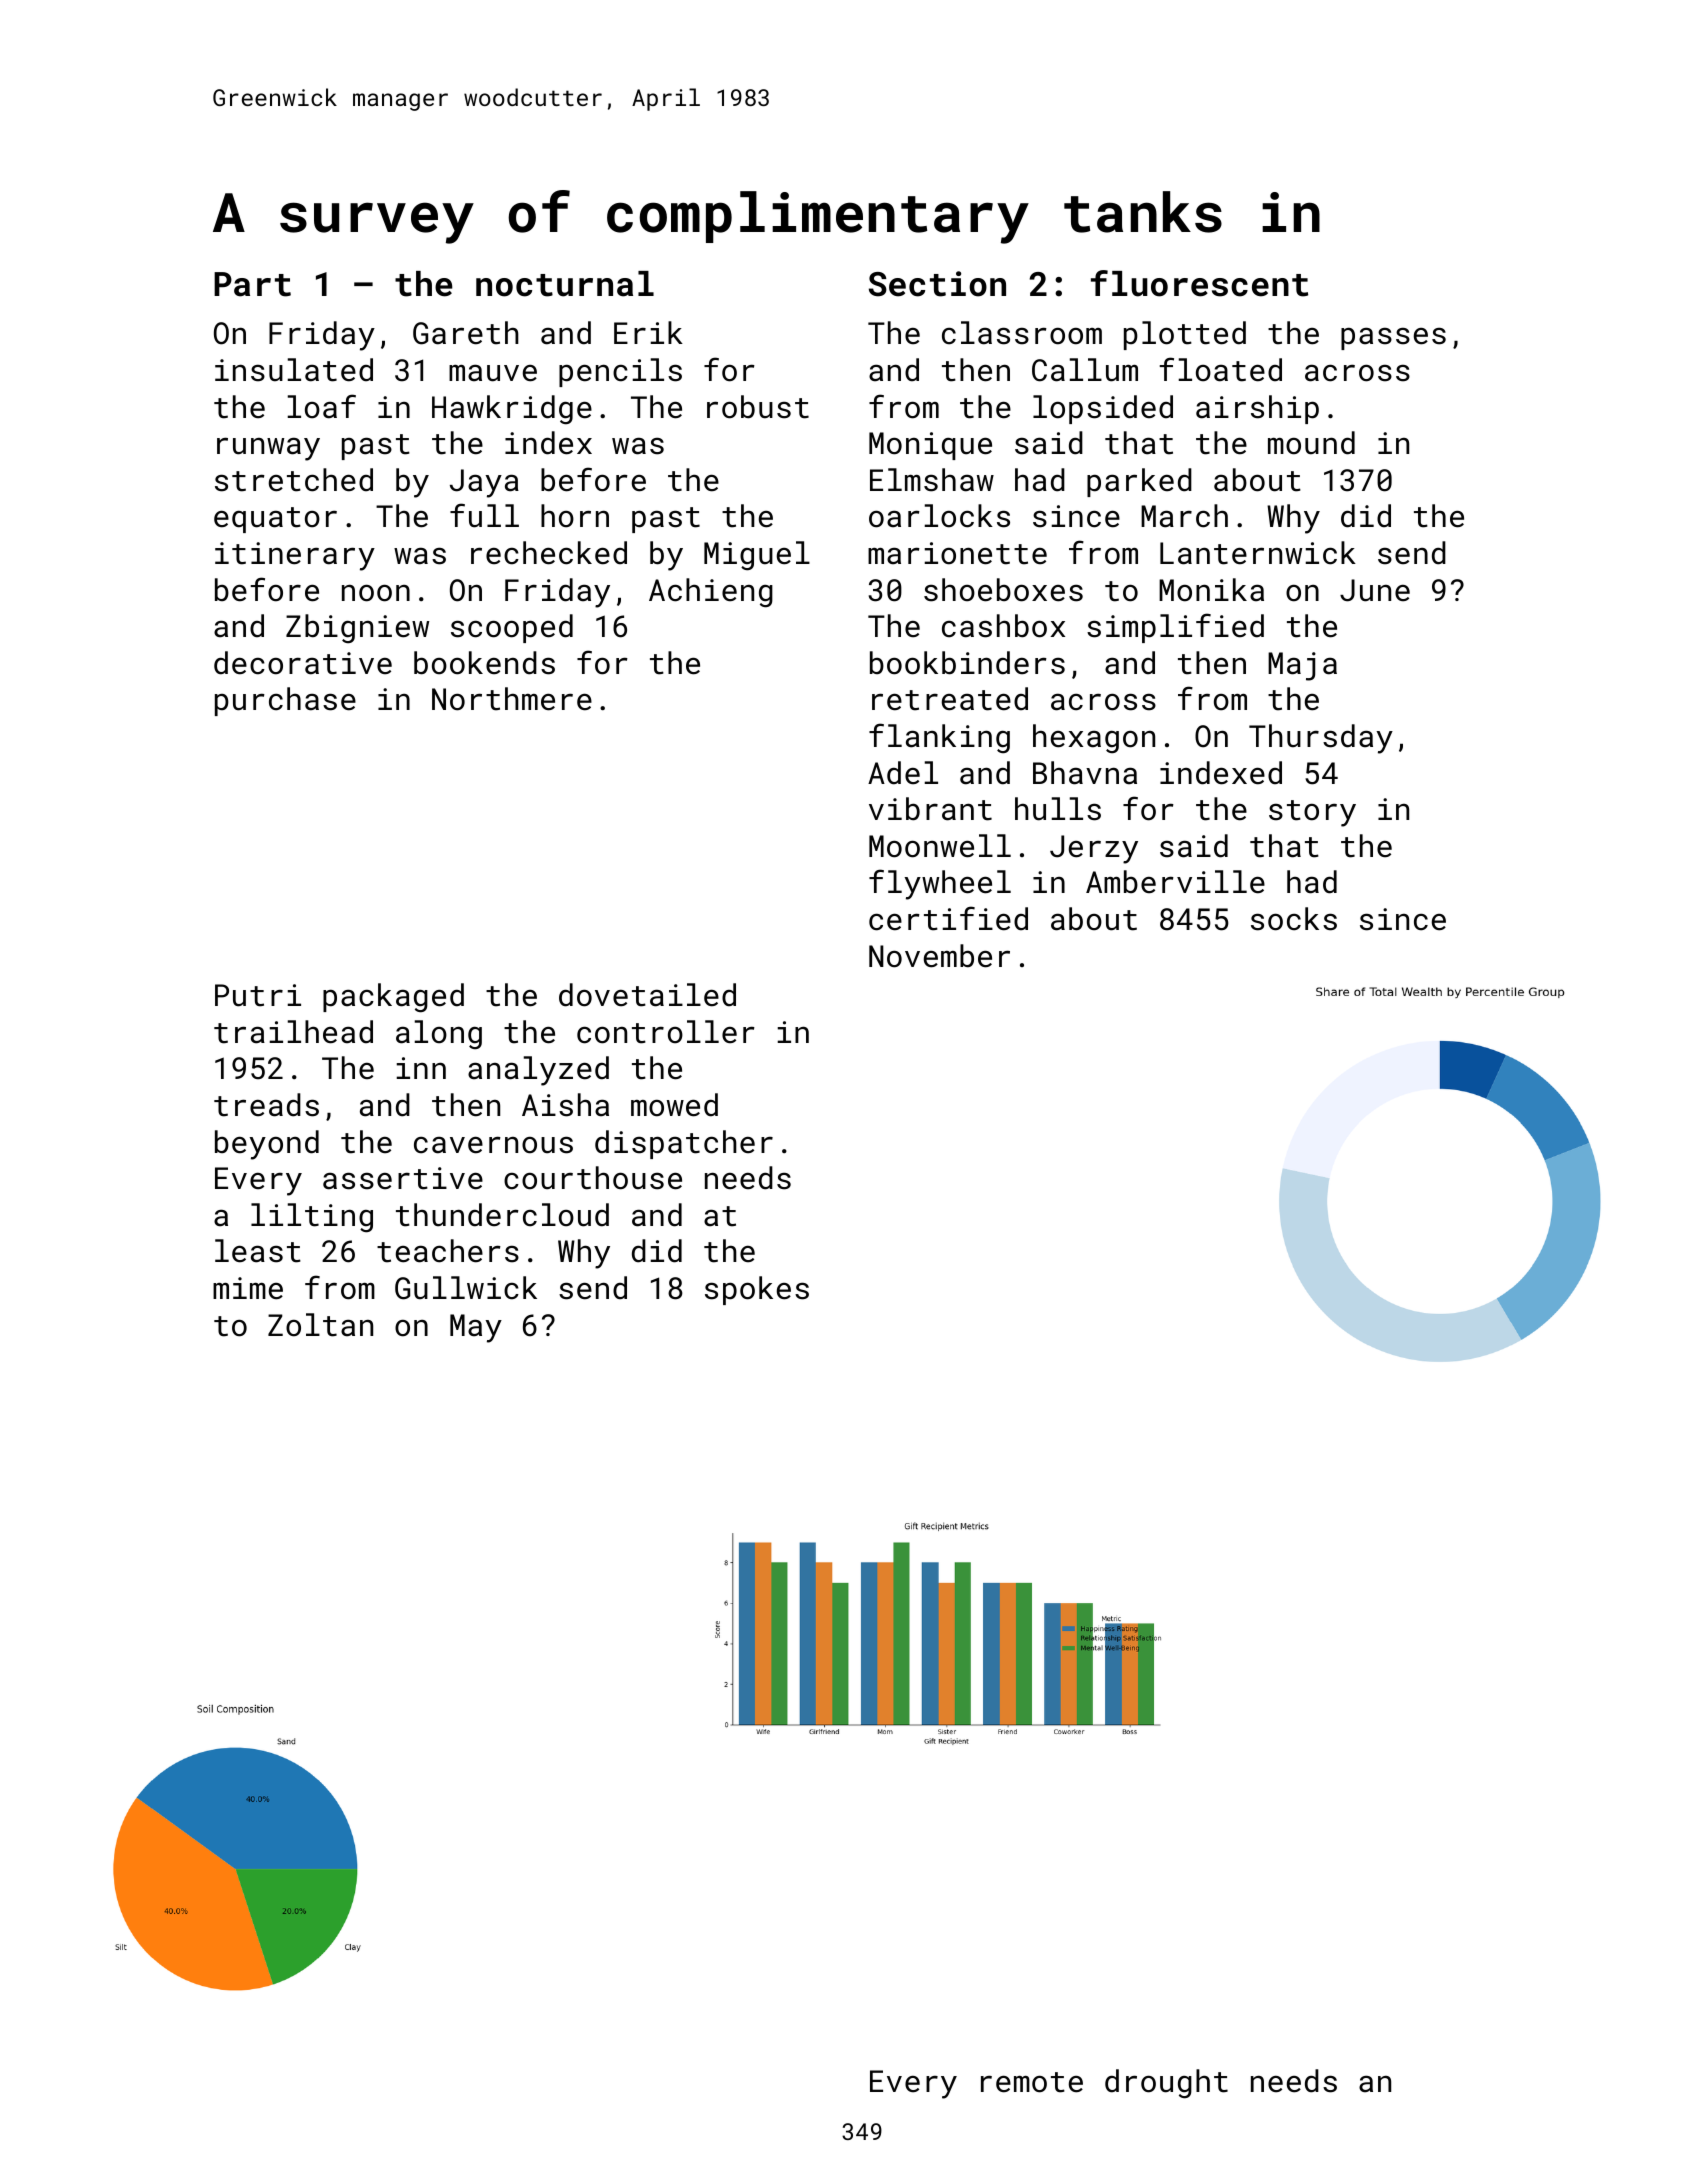 The image size is (1683, 2178). Describe the element at coordinates (248, 1288) in the screenshot. I see `mime` at that location.
